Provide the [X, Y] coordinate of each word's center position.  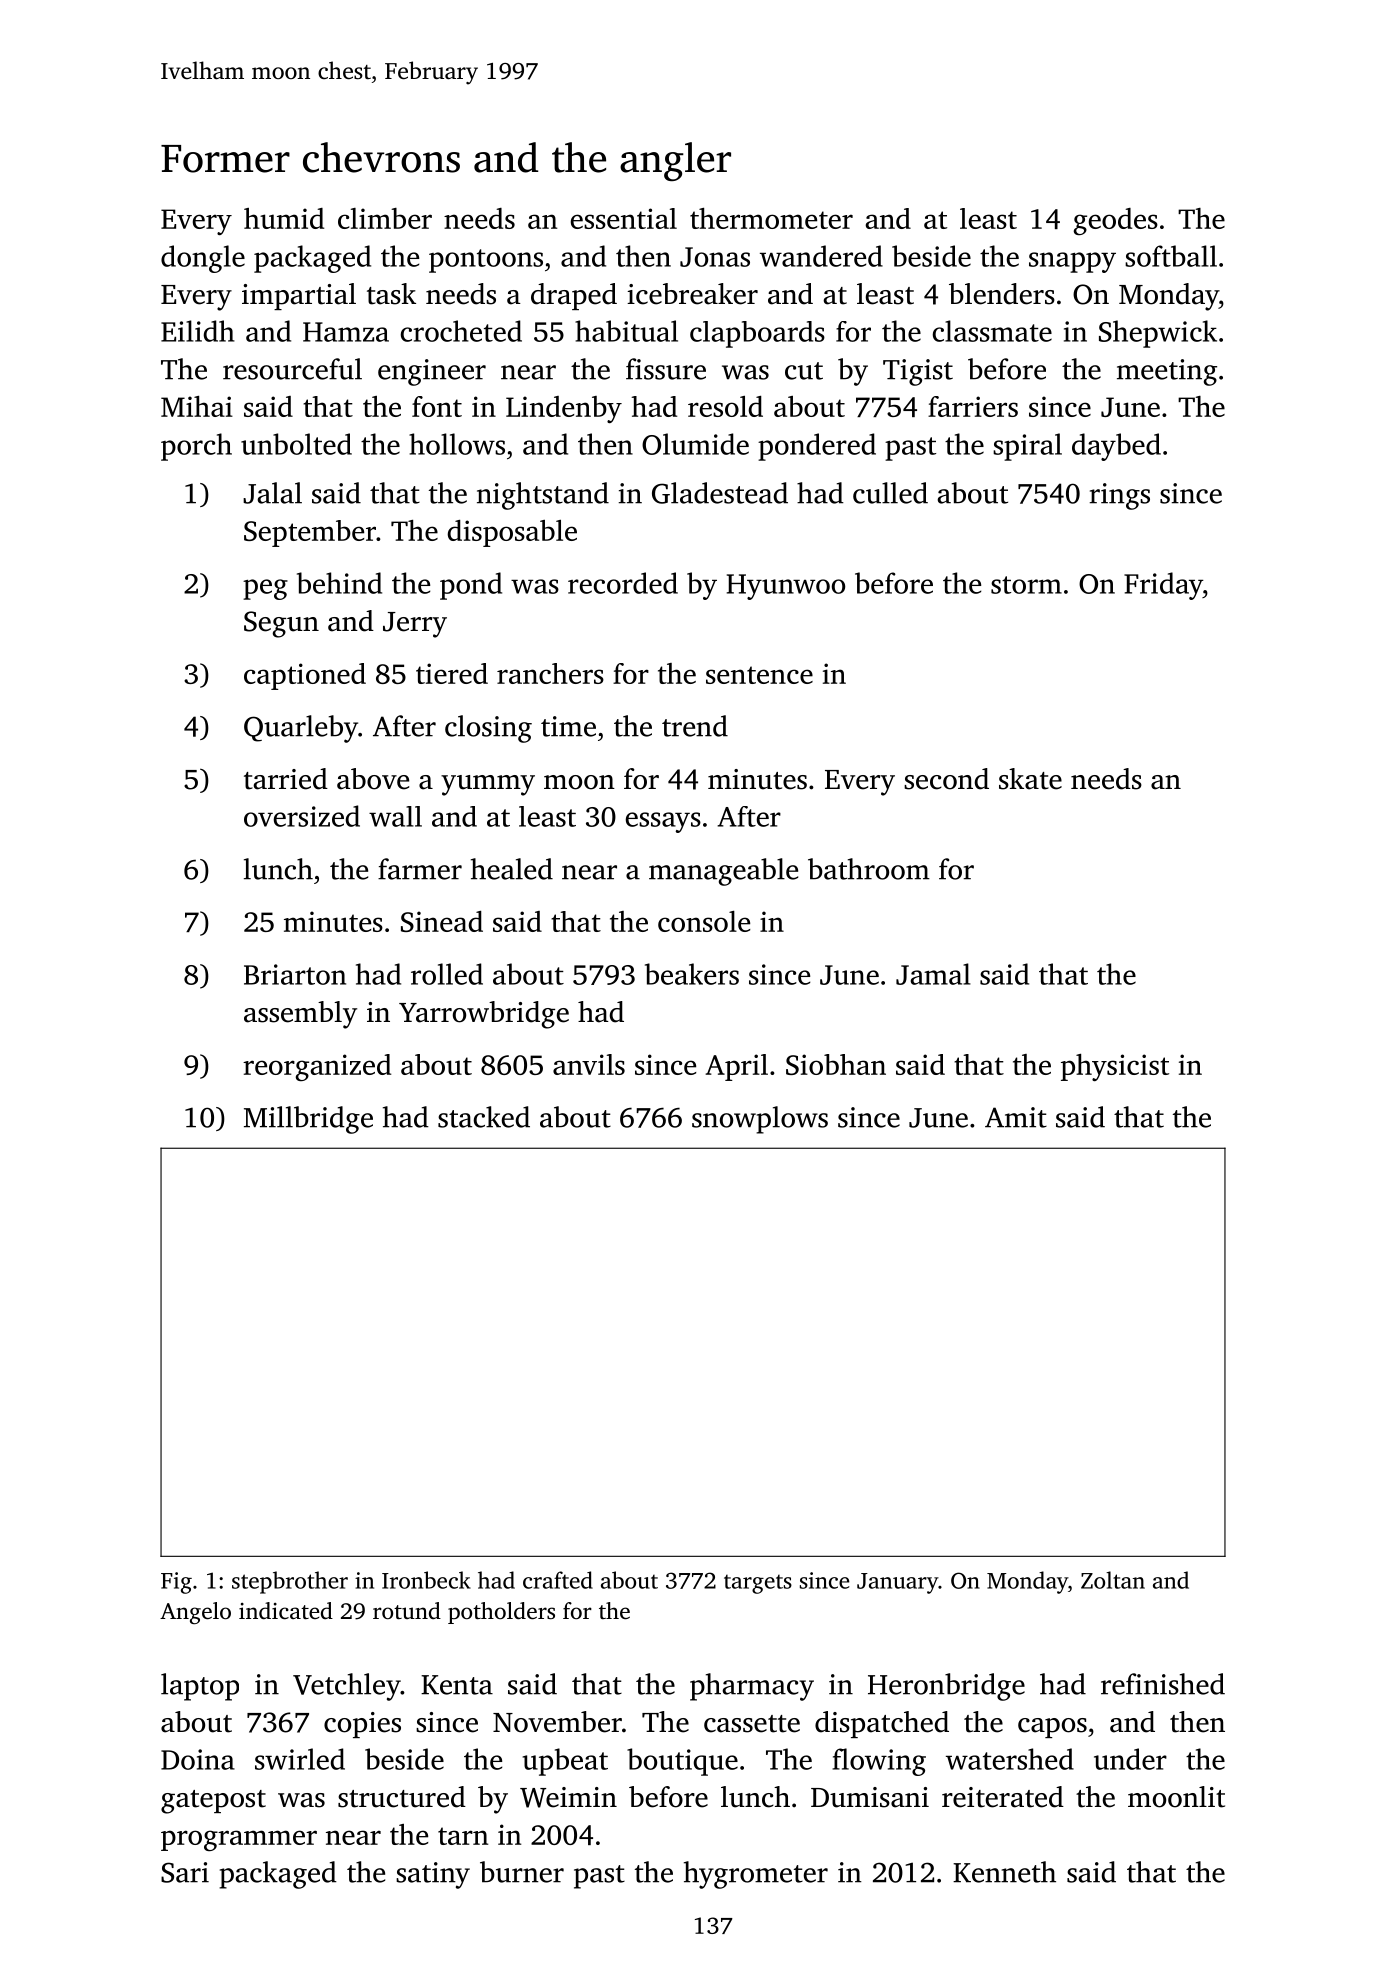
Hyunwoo [786, 587]
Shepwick [1158, 334]
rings [1120, 496]
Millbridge [308, 1120]
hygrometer [756, 1875]
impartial [299, 296]
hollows [457, 444]
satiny [433, 1875]
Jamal [933, 974]
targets [758, 1584]
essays [663, 822]
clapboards [757, 334]
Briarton [295, 974]
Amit [1016, 1117]
